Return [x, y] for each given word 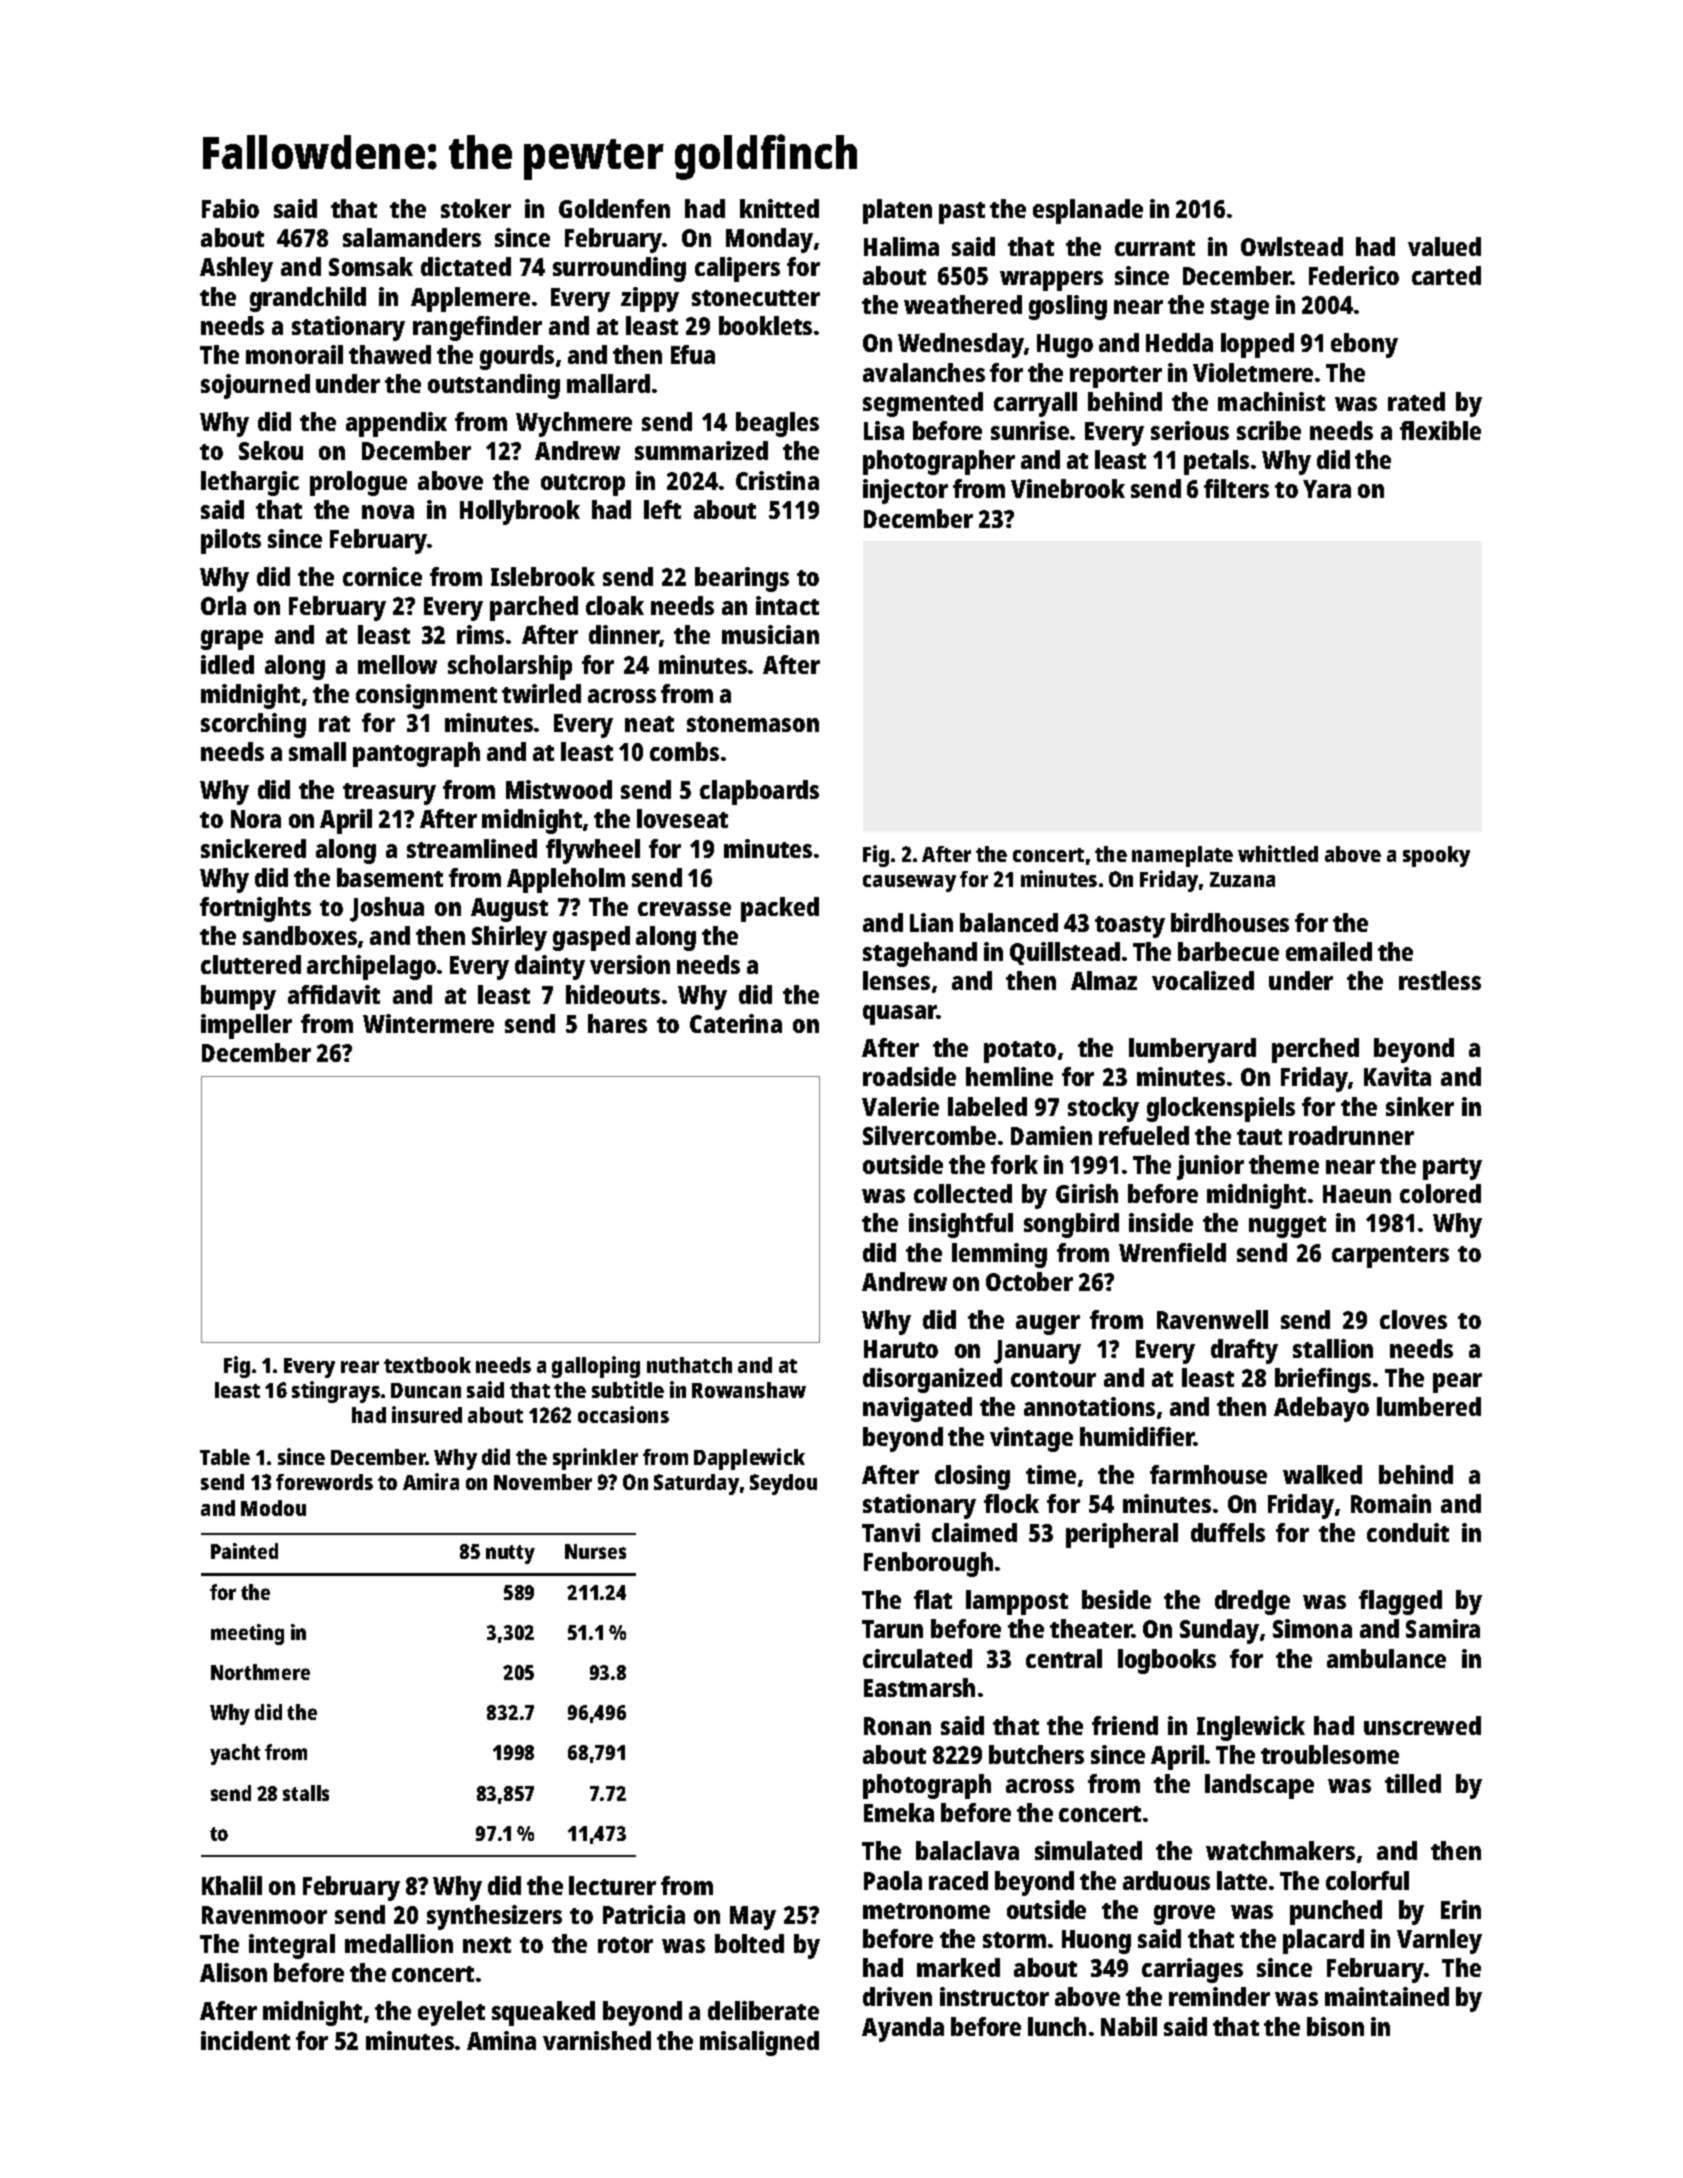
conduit [1408, 1532]
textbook [427, 1365]
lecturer [612, 1885]
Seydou [783, 1484]
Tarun [892, 1629]
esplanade [1088, 211]
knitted [779, 208]
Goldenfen [614, 208]
